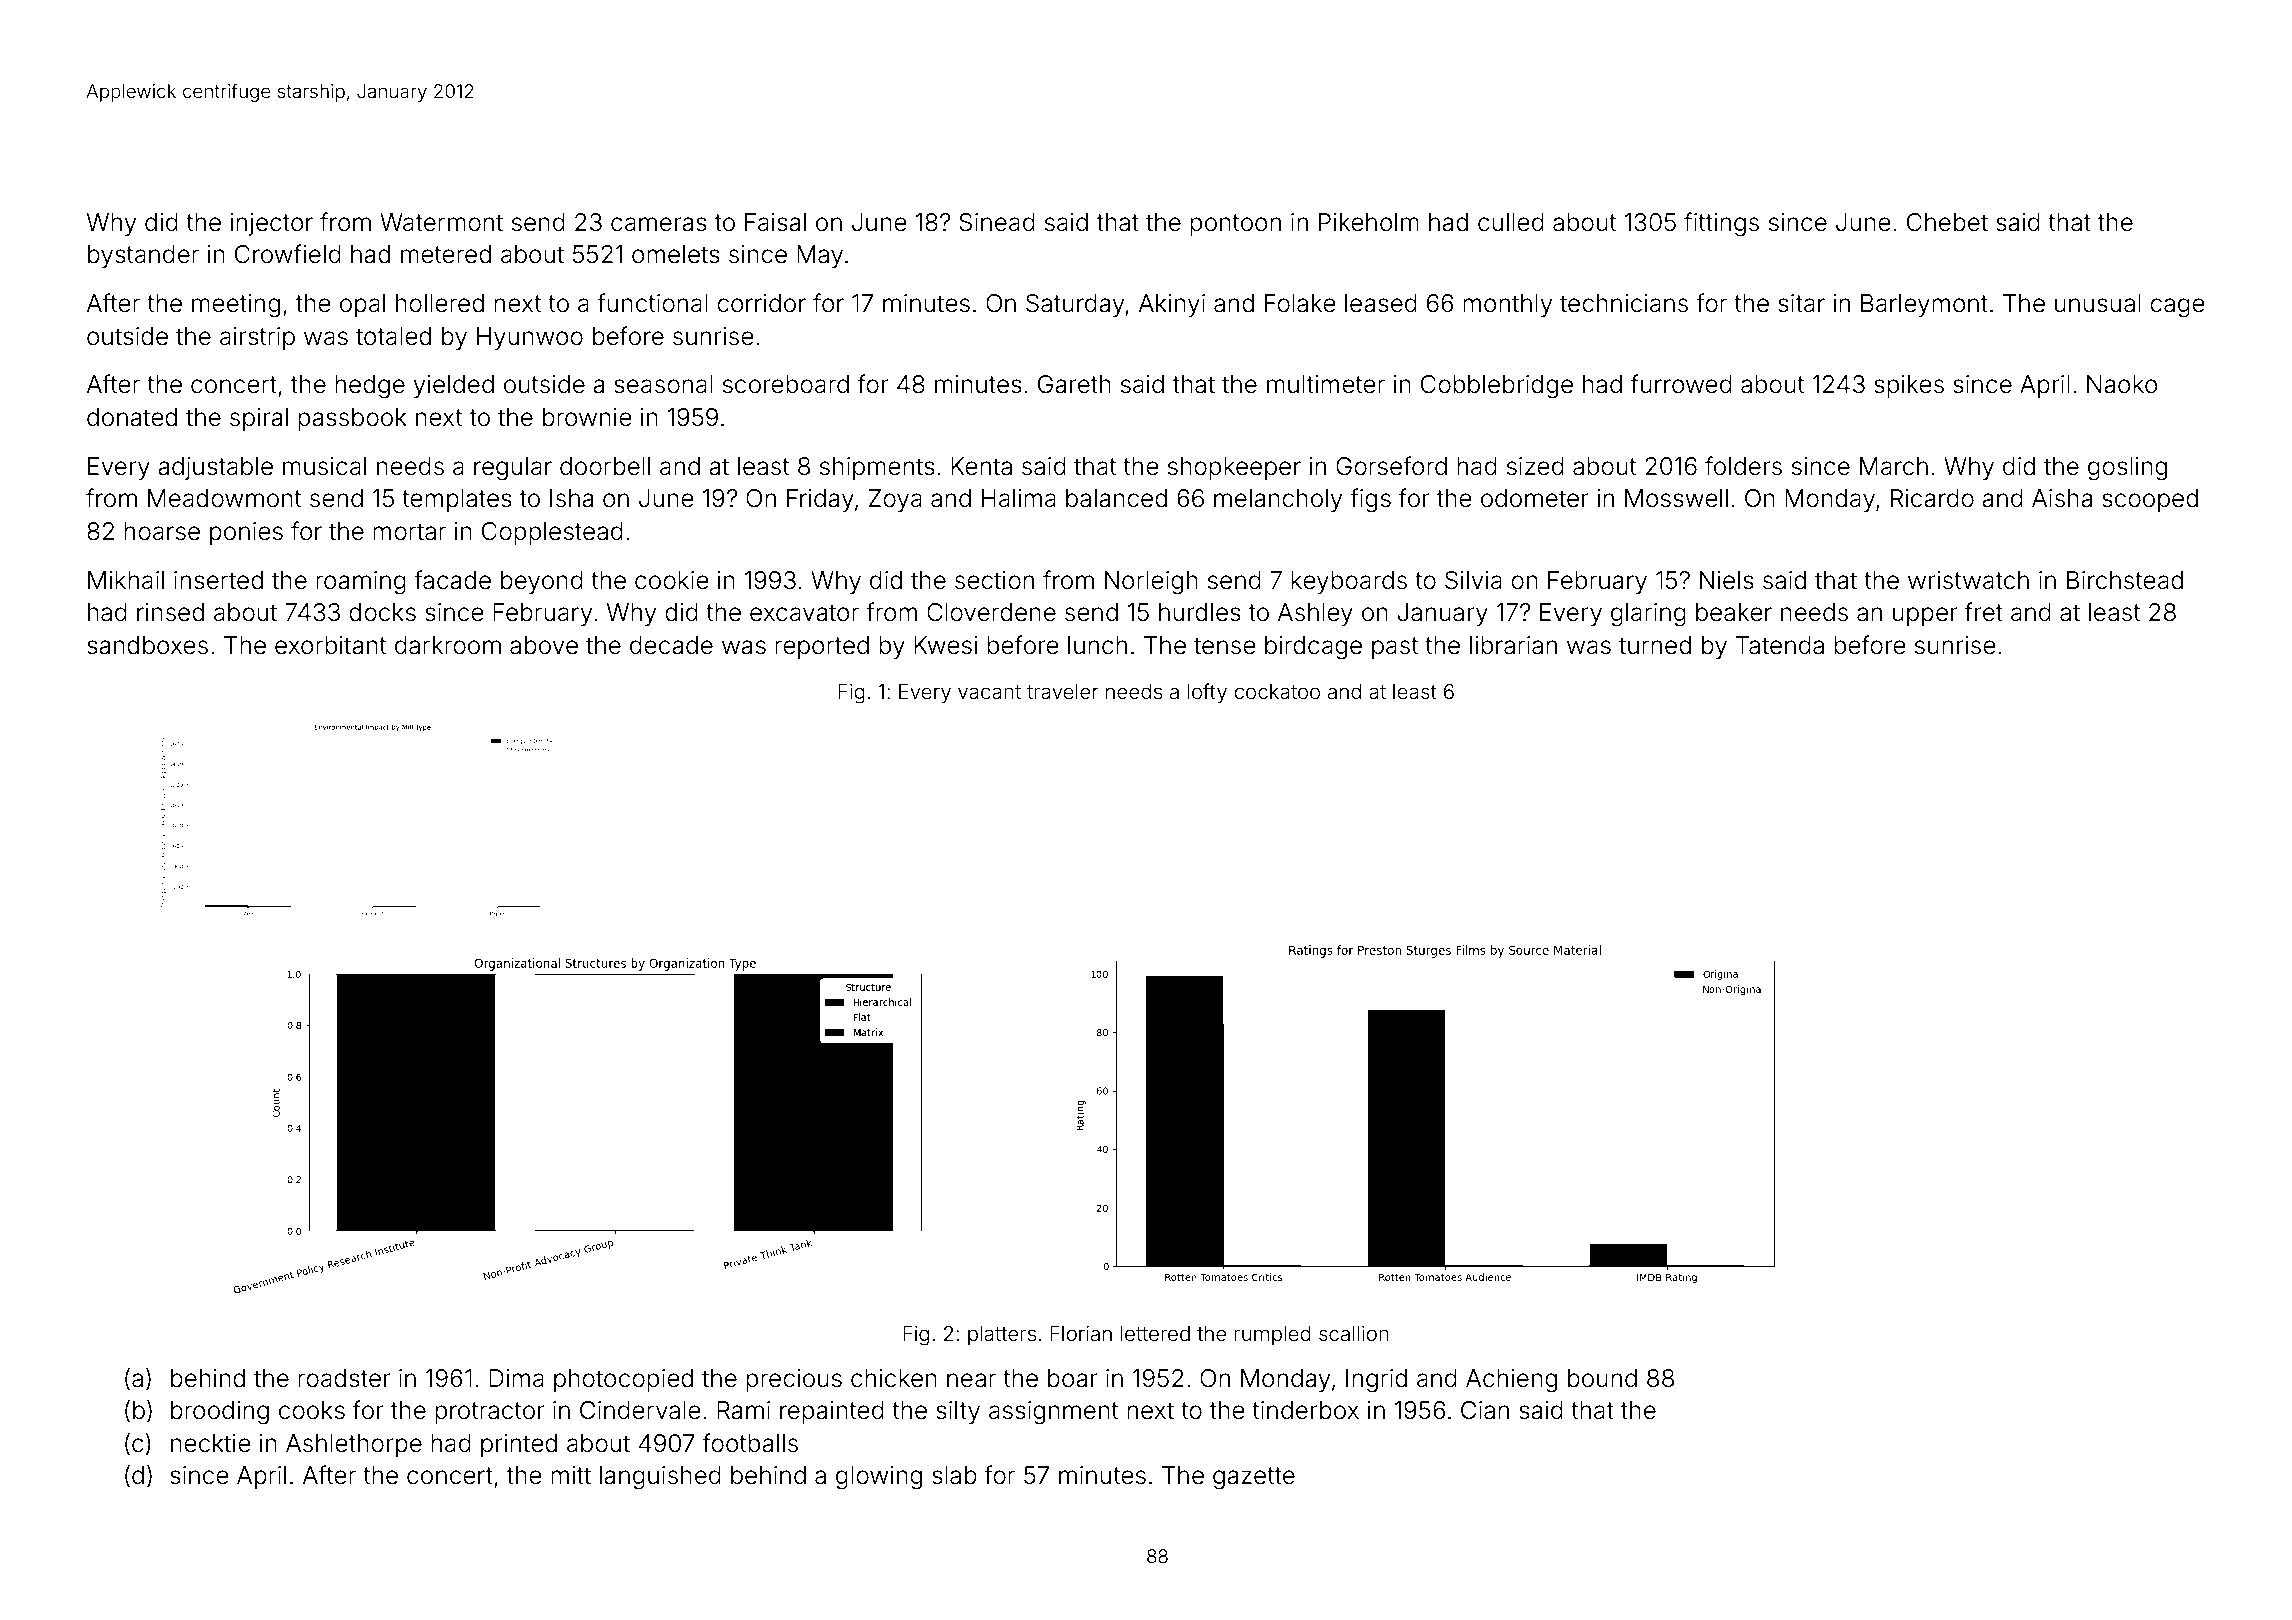  What do you see at coordinates (2122, 384) in the screenshot?
I see `Naoko` at bounding box center [2122, 384].
